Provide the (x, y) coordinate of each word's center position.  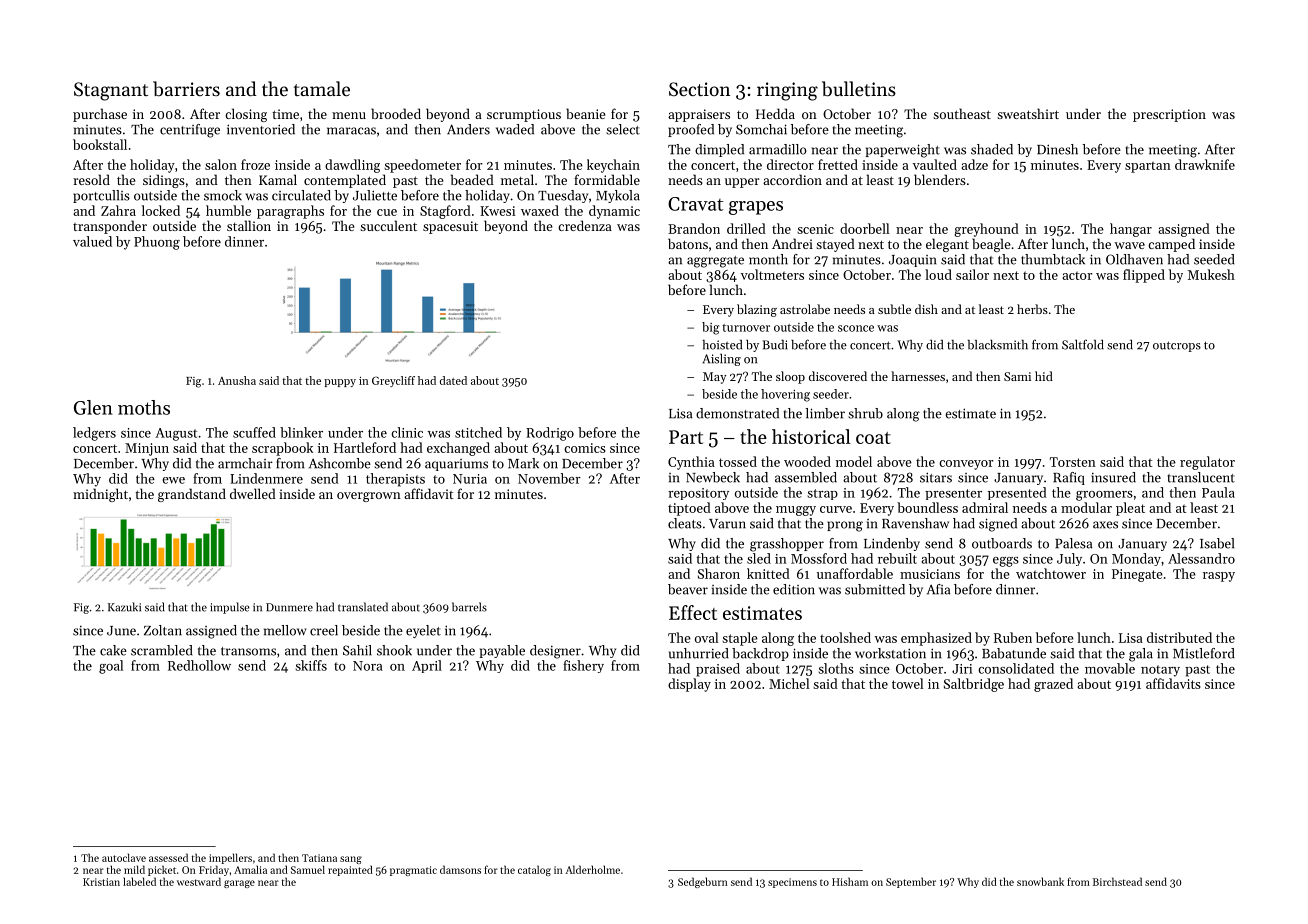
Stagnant (111, 91)
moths (144, 407)
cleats (685, 523)
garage (239, 884)
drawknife (1205, 164)
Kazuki (124, 607)
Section (699, 89)
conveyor (966, 465)
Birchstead (1117, 881)
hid (1044, 376)
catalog (534, 870)
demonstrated (737, 413)
